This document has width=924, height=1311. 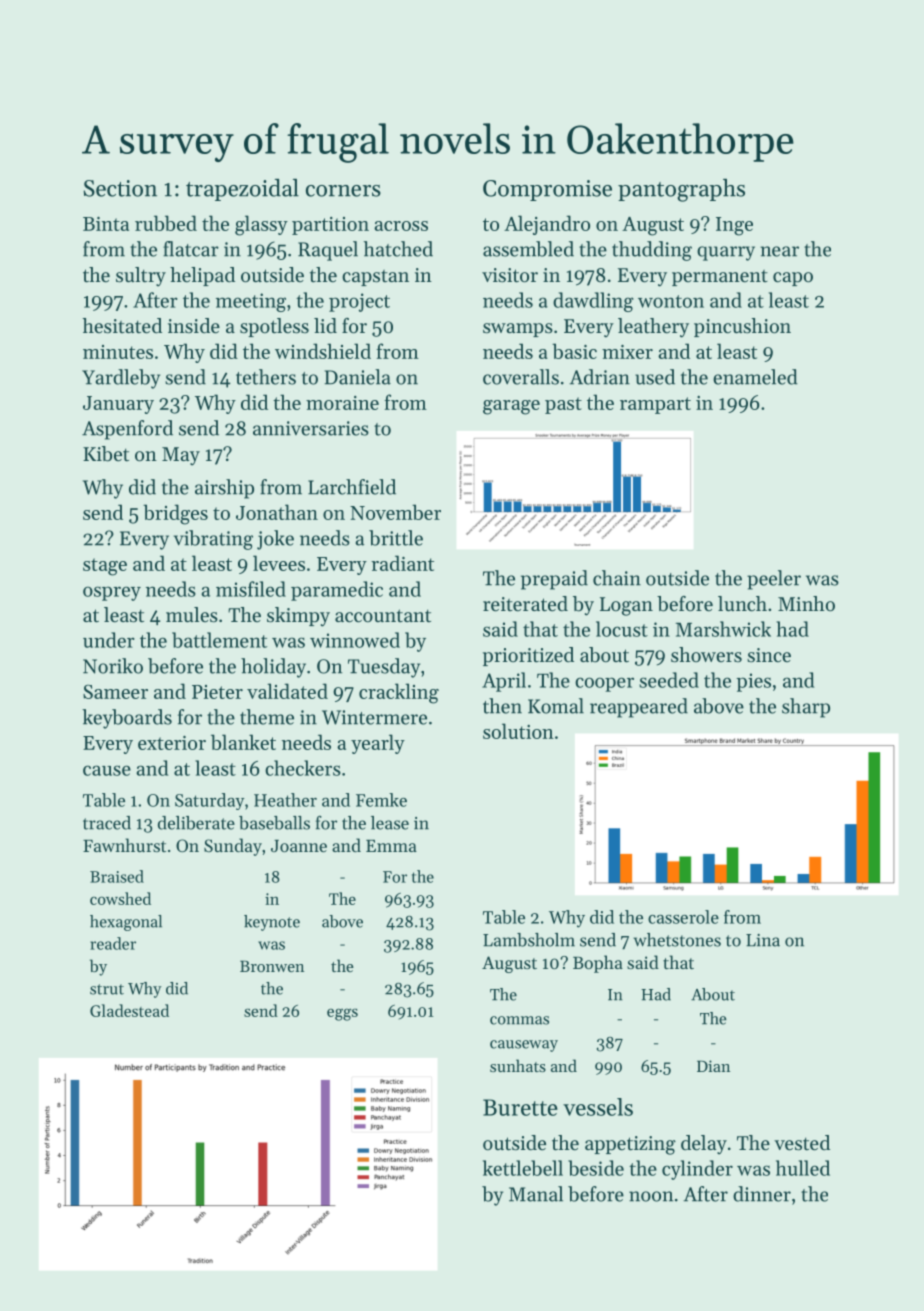 I want to click on trapezoidal, so click(x=242, y=190).
